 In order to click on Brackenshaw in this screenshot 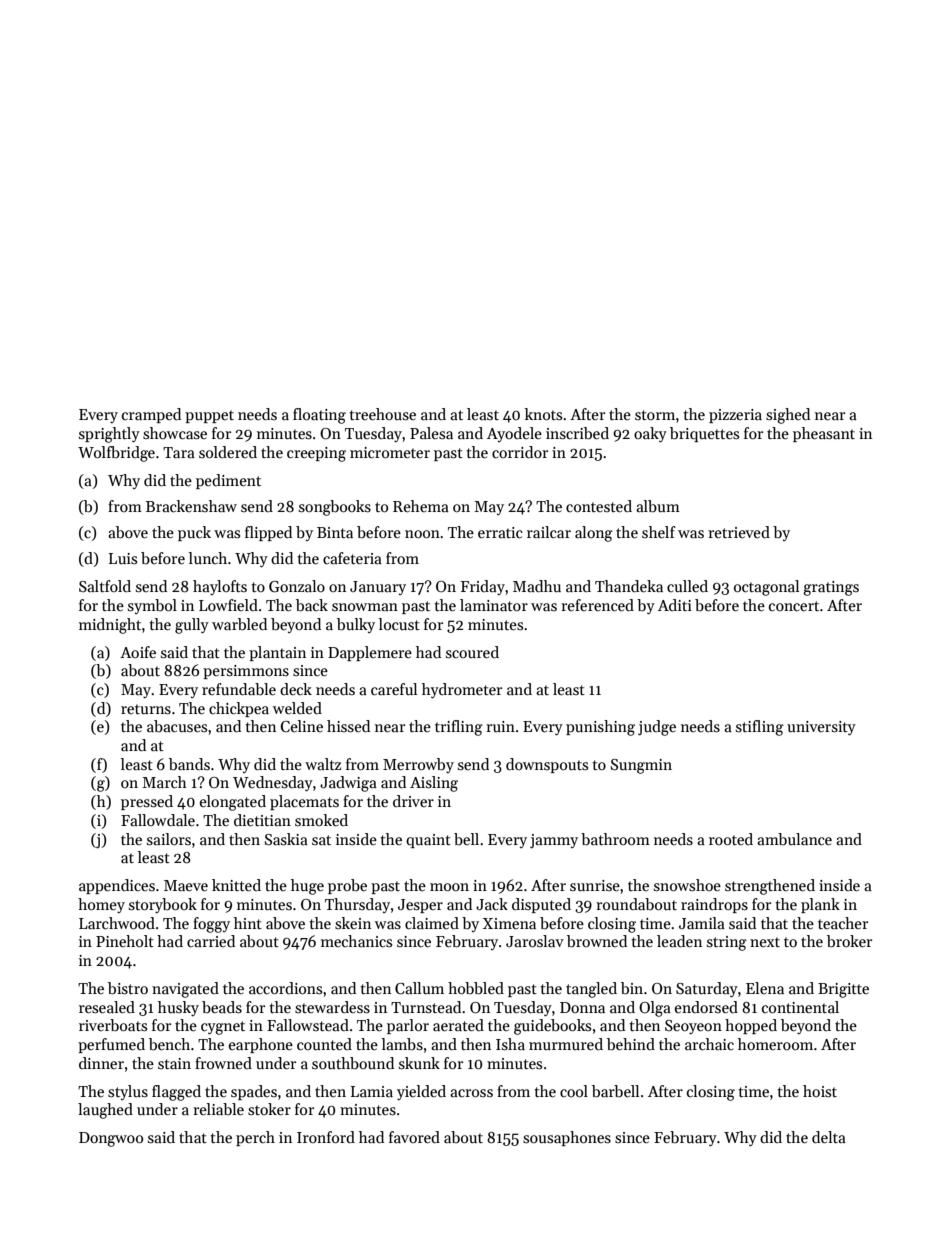, I will do `click(191, 506)`.
